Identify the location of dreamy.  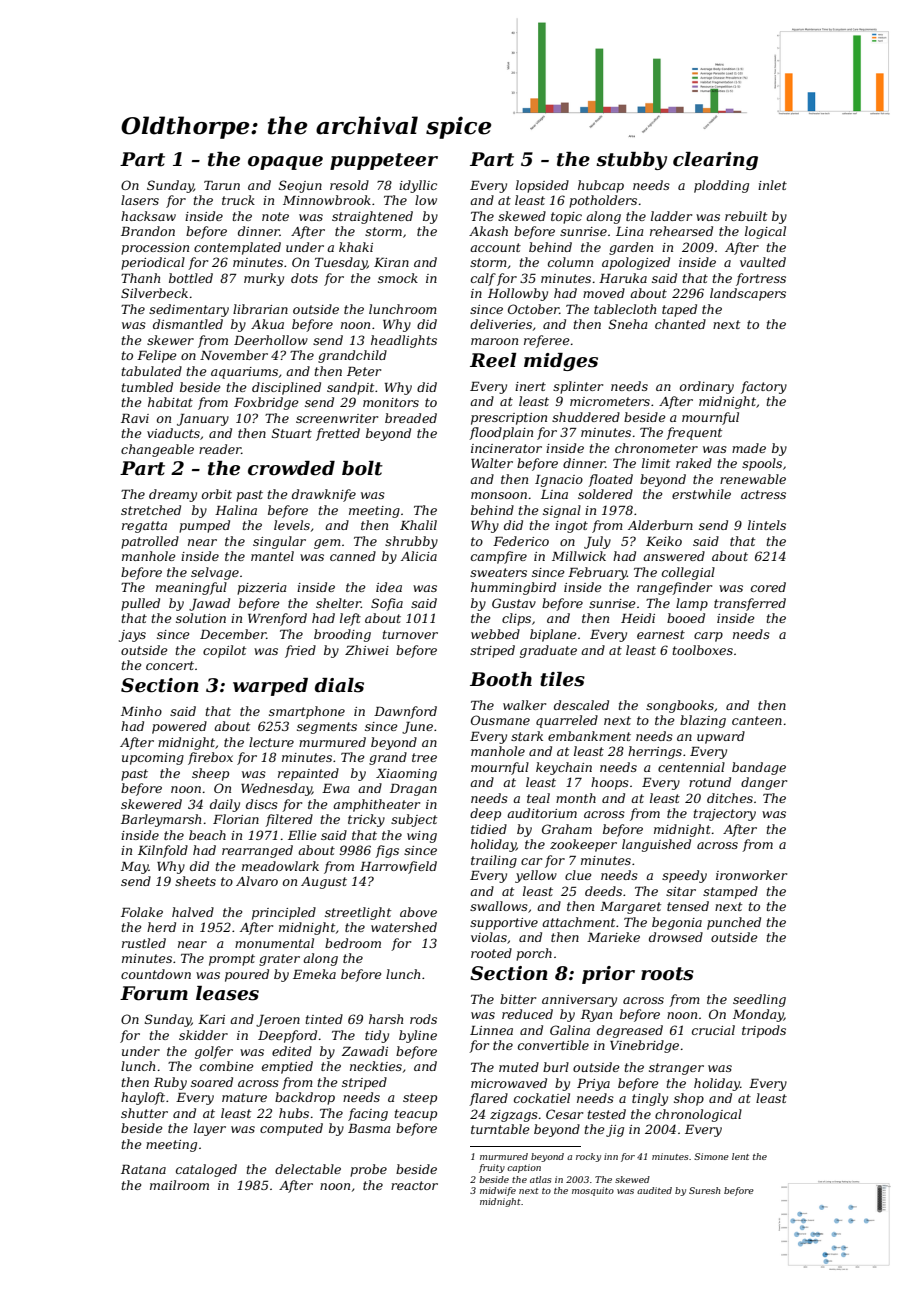
(173, 495).
